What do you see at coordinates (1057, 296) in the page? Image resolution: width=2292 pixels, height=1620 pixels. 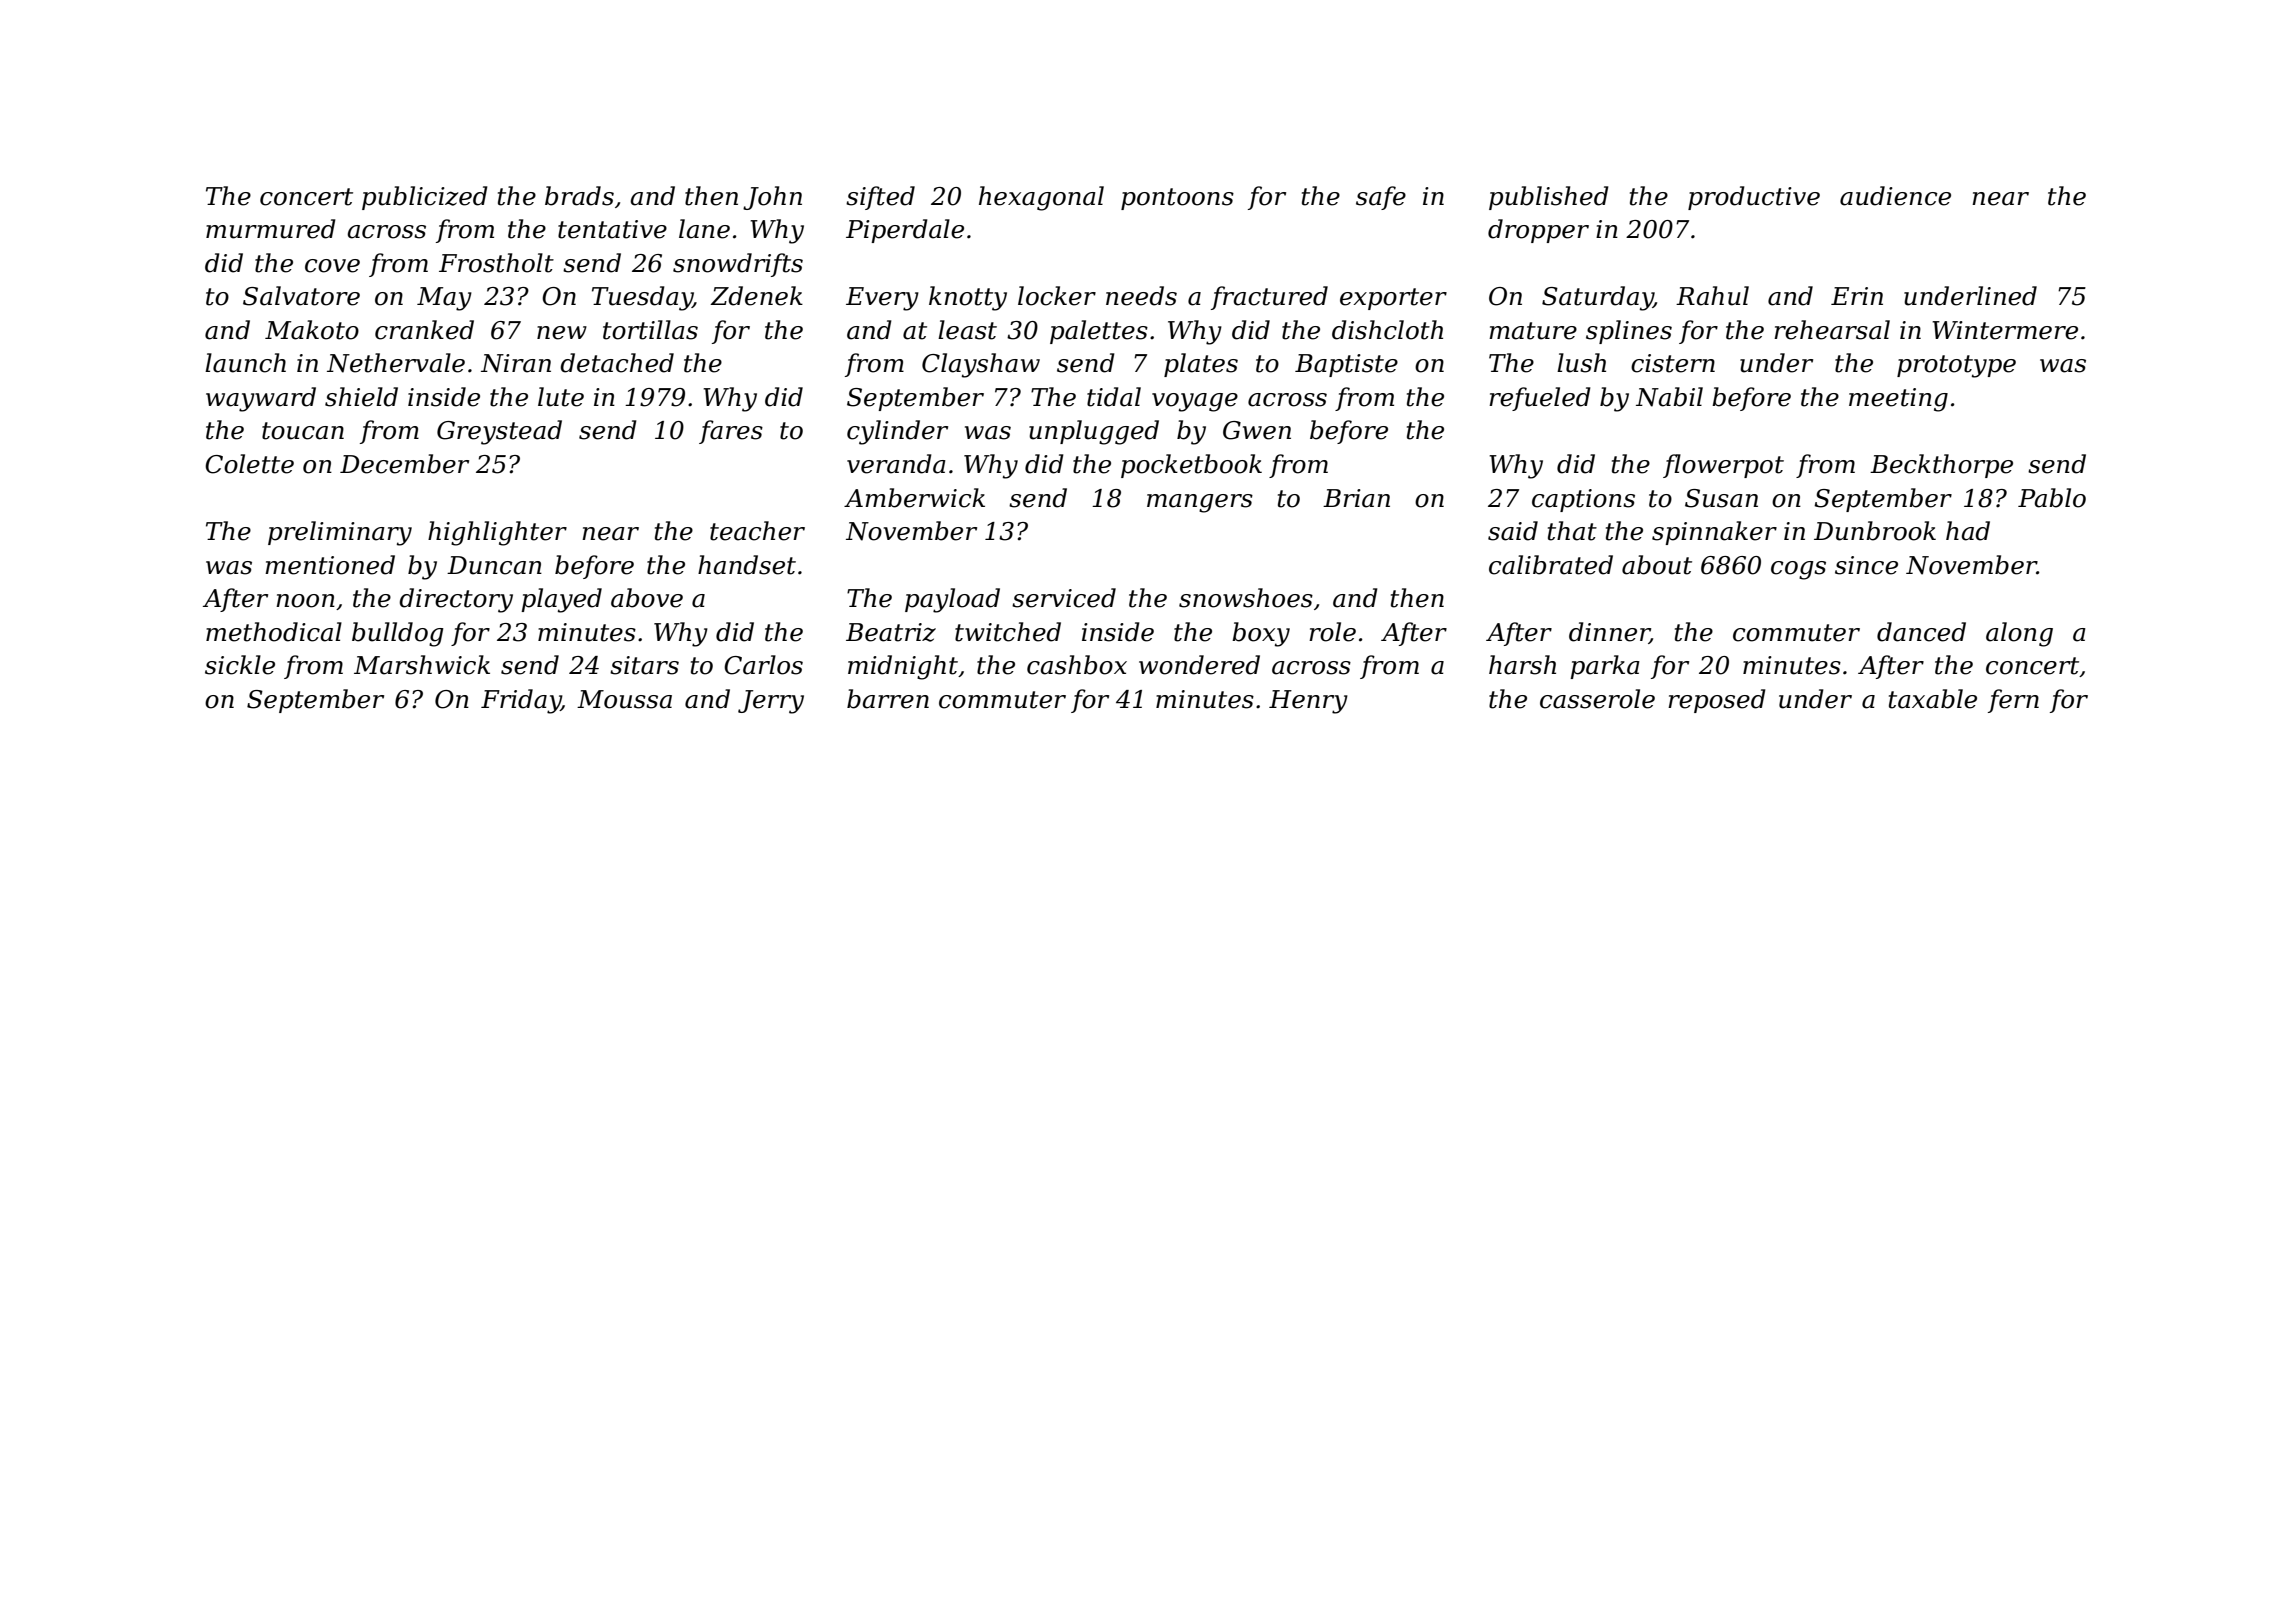 I see `locker` at bounding box center [1057, 296].
